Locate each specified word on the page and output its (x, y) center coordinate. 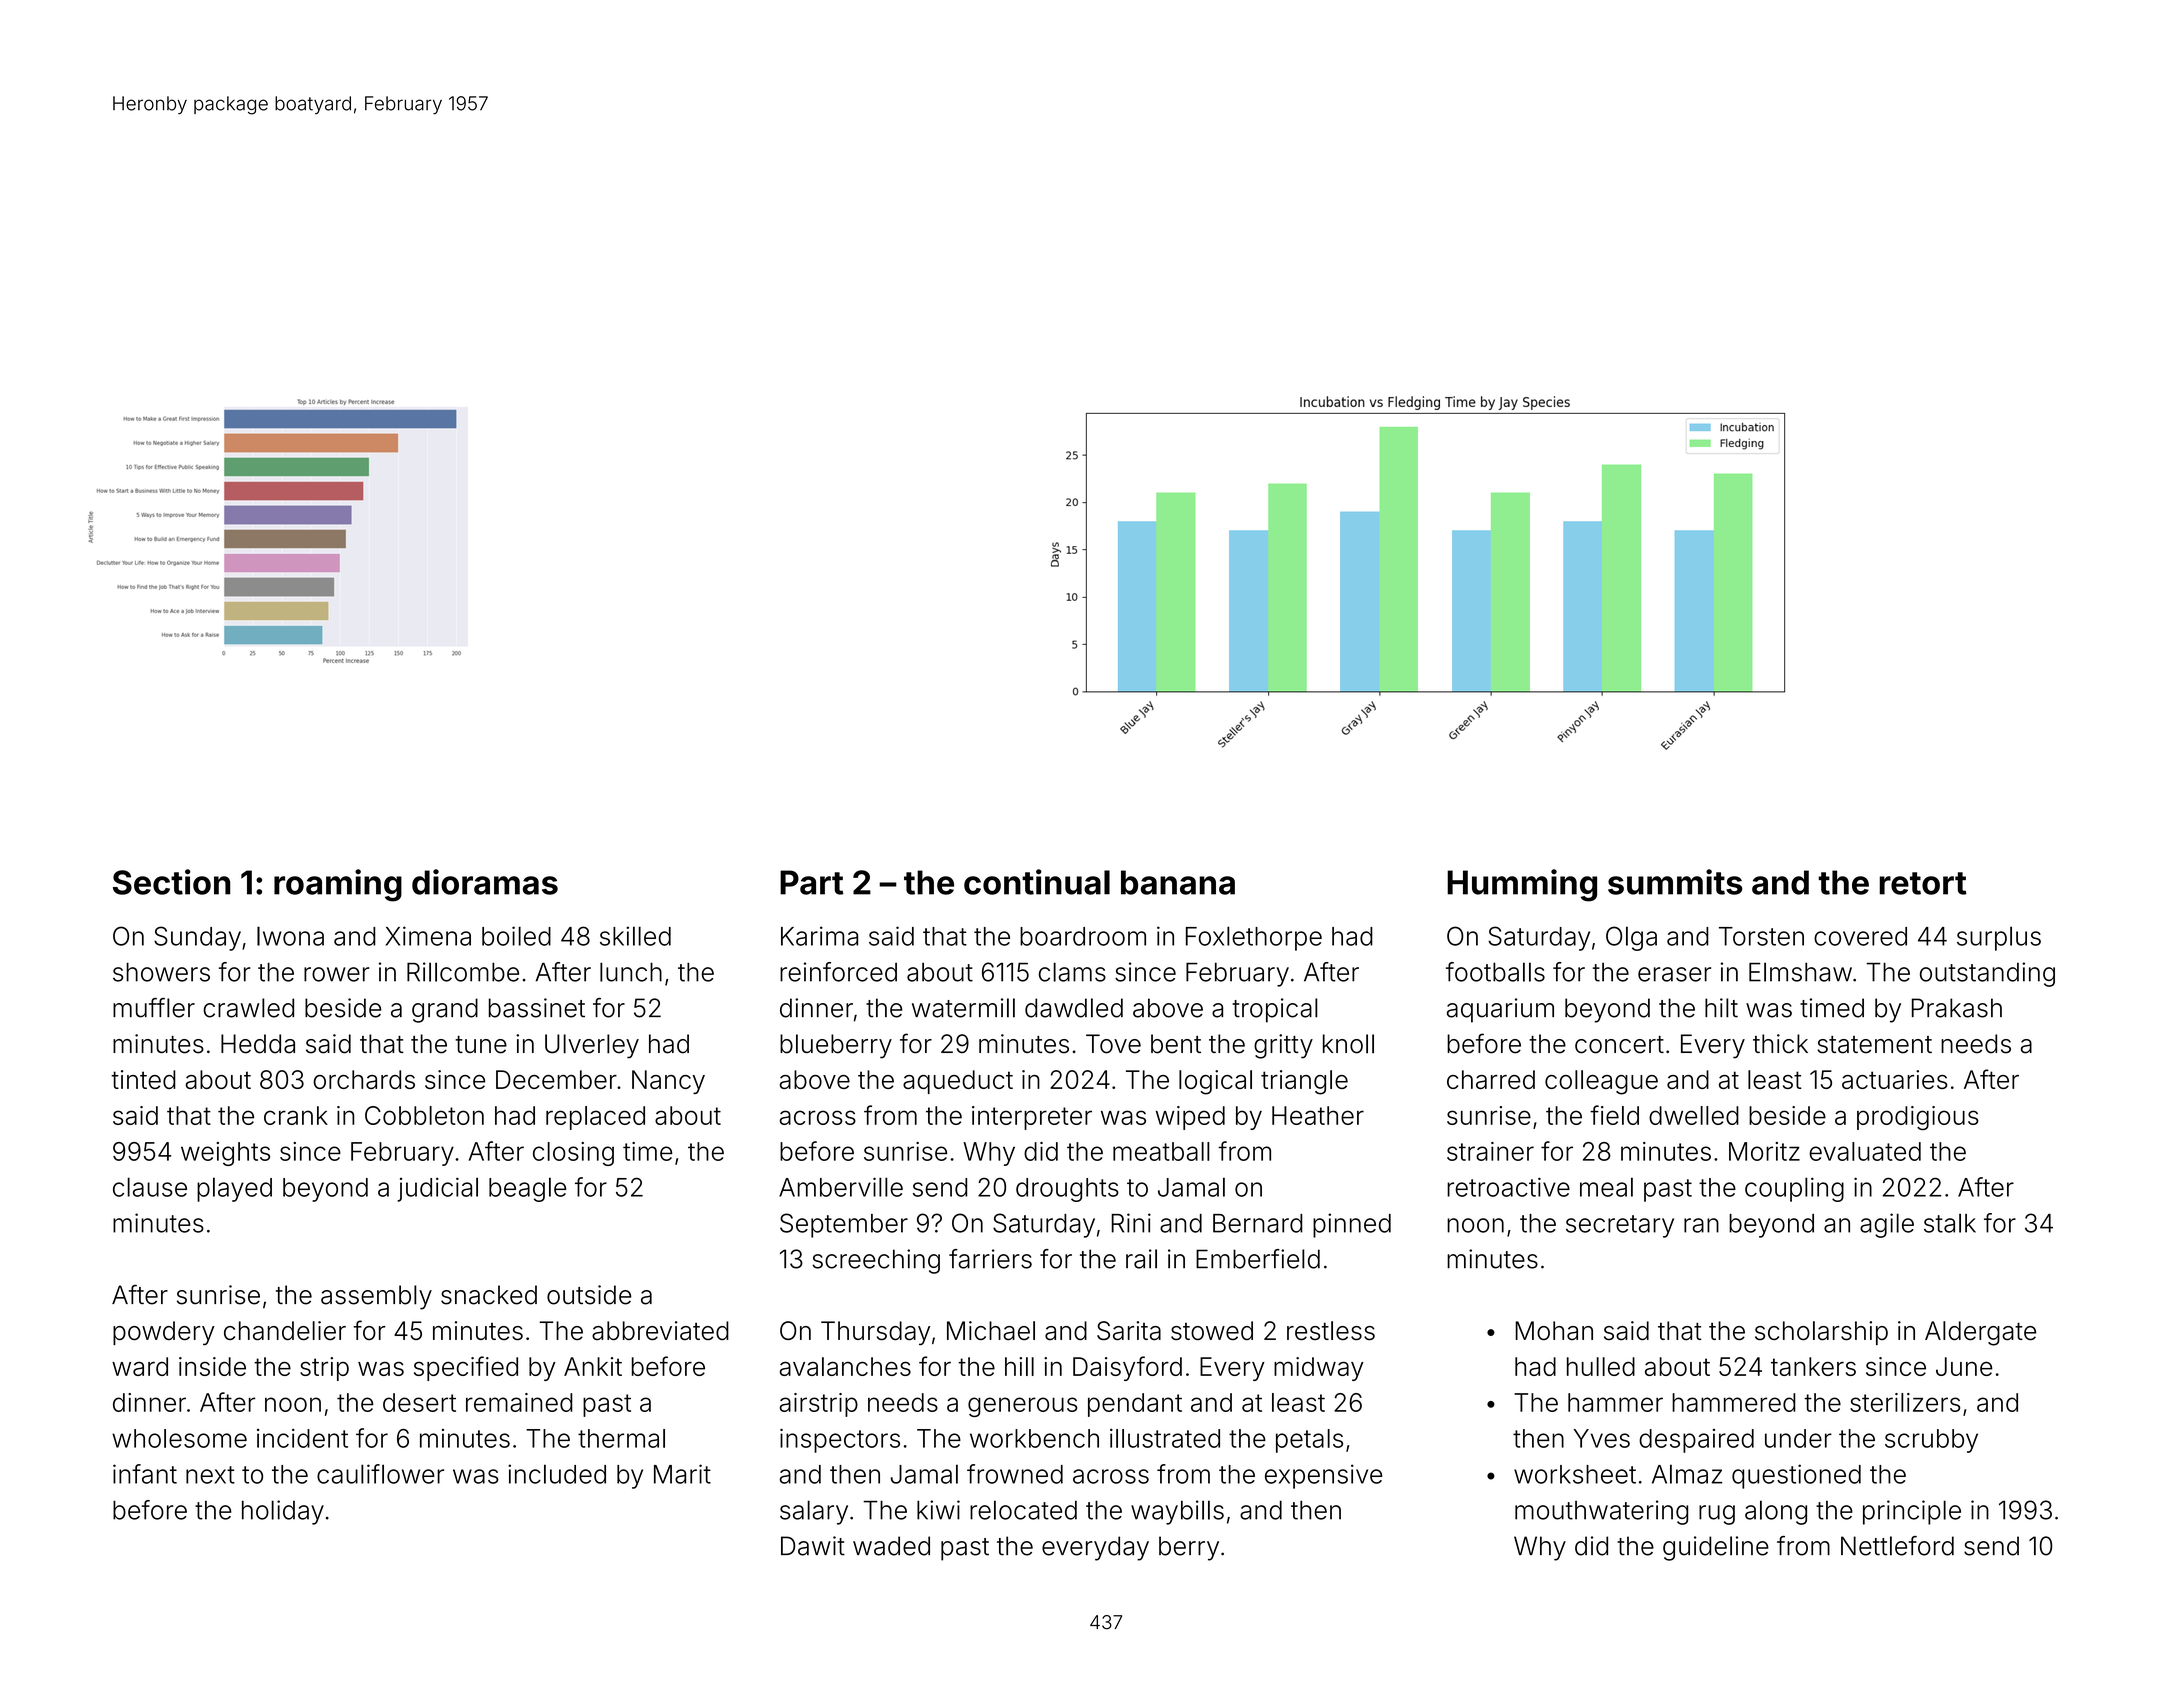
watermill (963, 1008)
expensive (1323, 1476)
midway (1319, 1369)
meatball (1161, 1151)
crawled (248, 1008)
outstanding (1987, 974)
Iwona (290, 936)
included (557, 1474)
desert (419, 1402)
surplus (1999, 938)
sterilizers (1905, 1402)
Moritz (1764, 1151)
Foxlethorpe (1254, 938)
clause (150, 1187)
